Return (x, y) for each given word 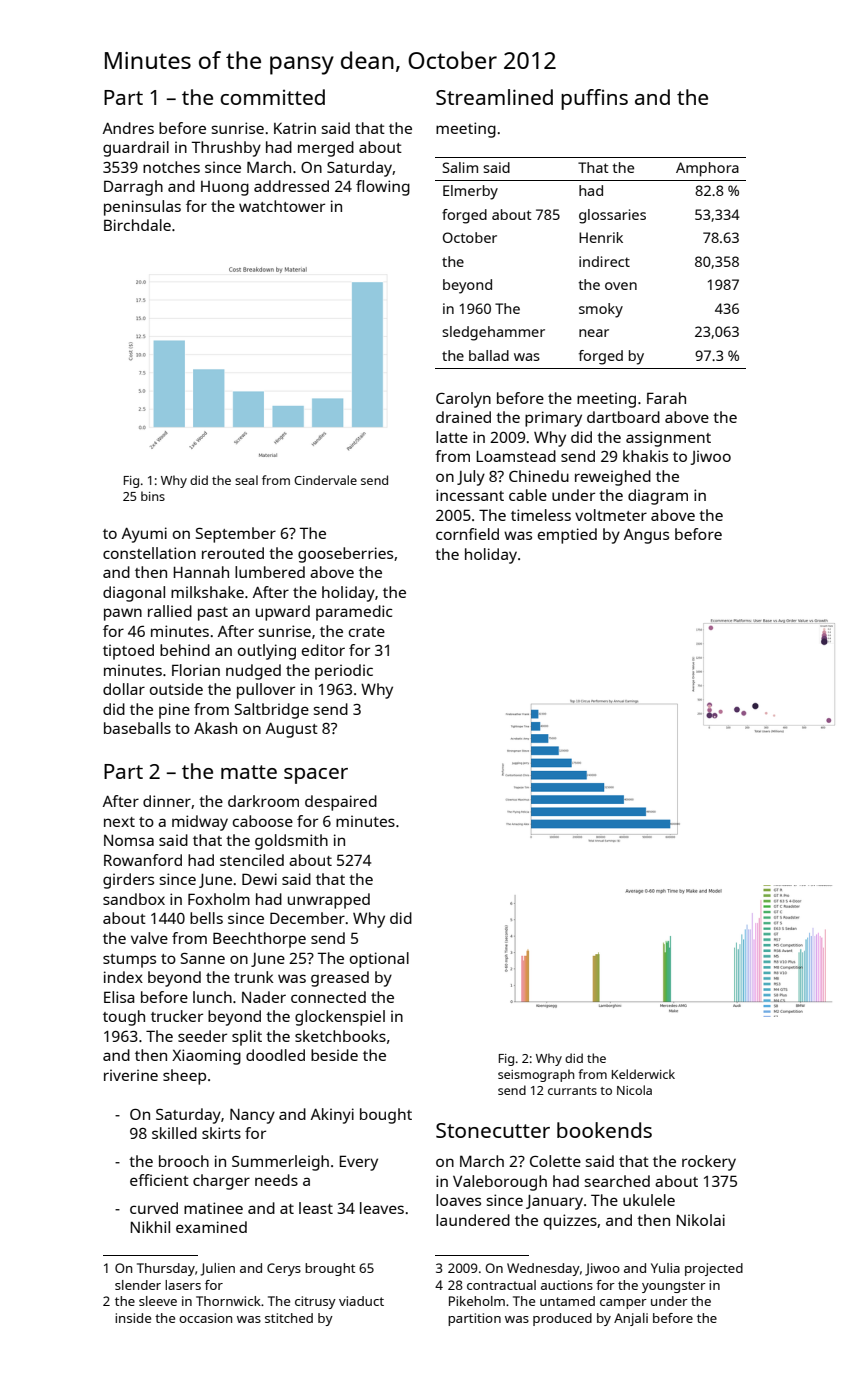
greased (340, 979)
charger (221, 1182)
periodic (344, 672)
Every (358, 1163)
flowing (383, 188)
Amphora (707, 169)
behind (185, 650)
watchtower (282, 206)
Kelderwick (643, 1074)
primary (553, 419)
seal (246, 480)
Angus (646, 536)
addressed (291, 186)
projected (714, 1269)
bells (206, 918)
